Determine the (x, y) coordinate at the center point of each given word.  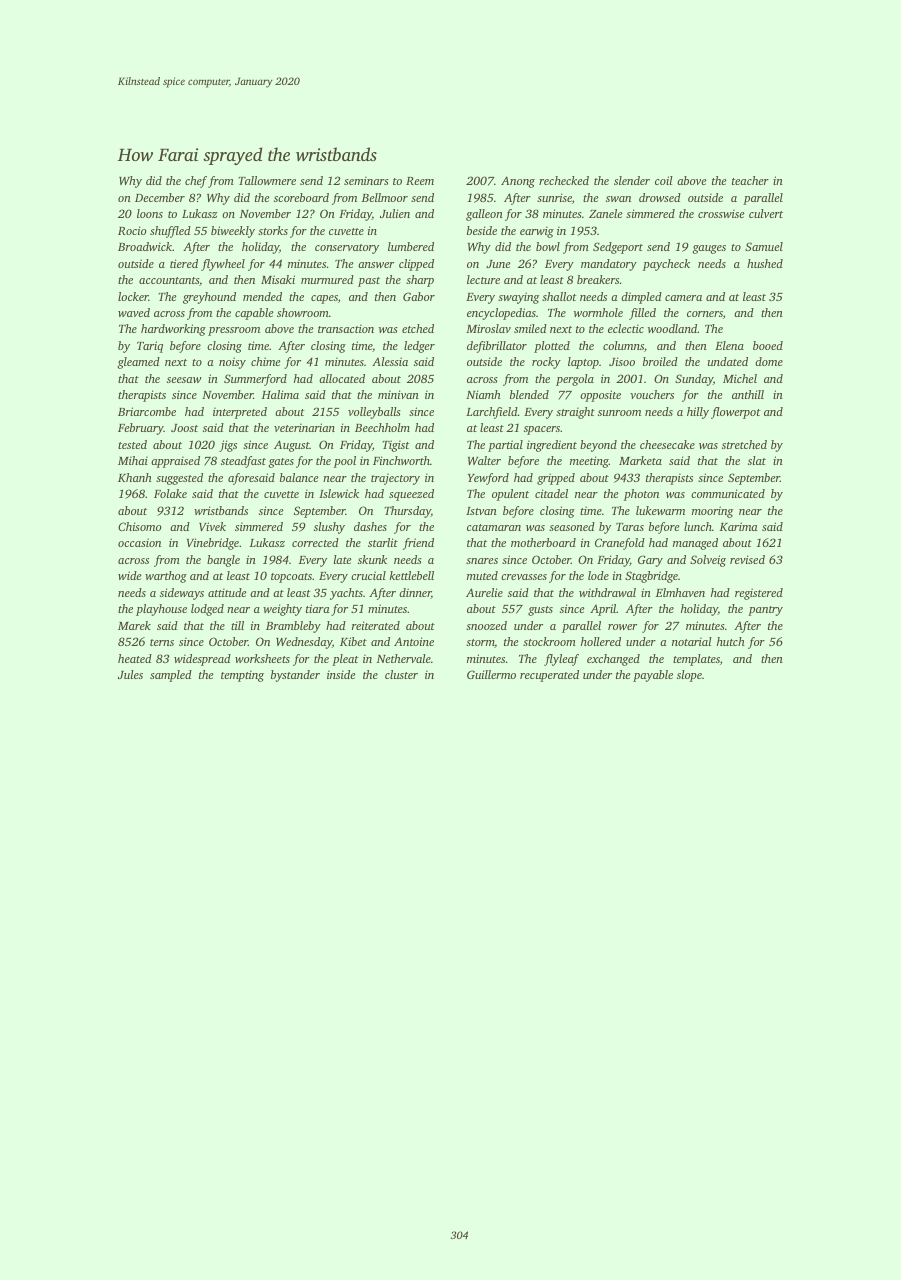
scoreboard (301, 197)
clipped (416, 265)
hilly (698, 413)
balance (299, 477)
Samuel (764, 246)
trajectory (395, 479)
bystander (295, 676)
